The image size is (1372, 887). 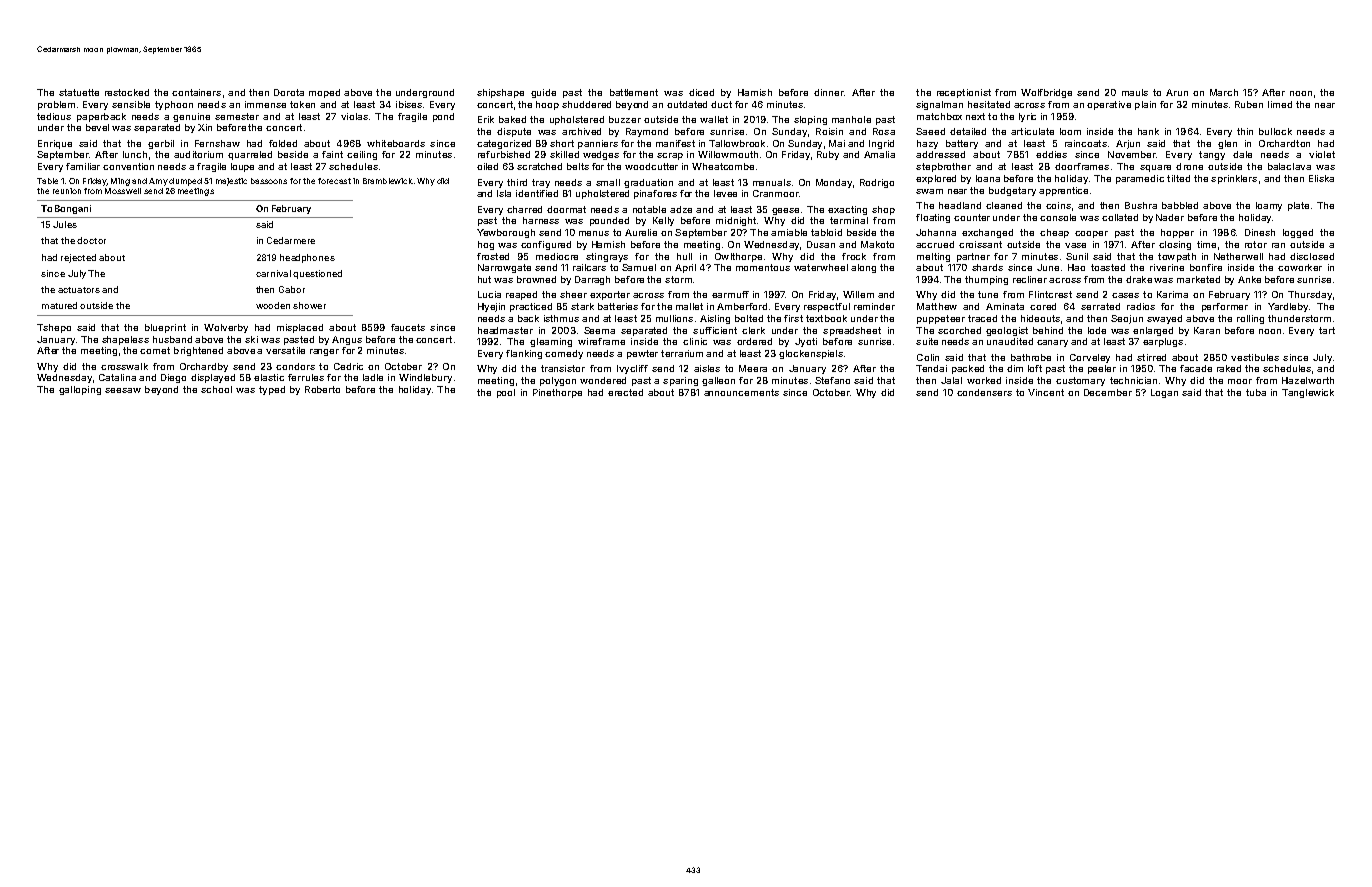 What do you see at coordinates (493, 256) in the image?
I see `frosted` at bounding box center [493, 256].
